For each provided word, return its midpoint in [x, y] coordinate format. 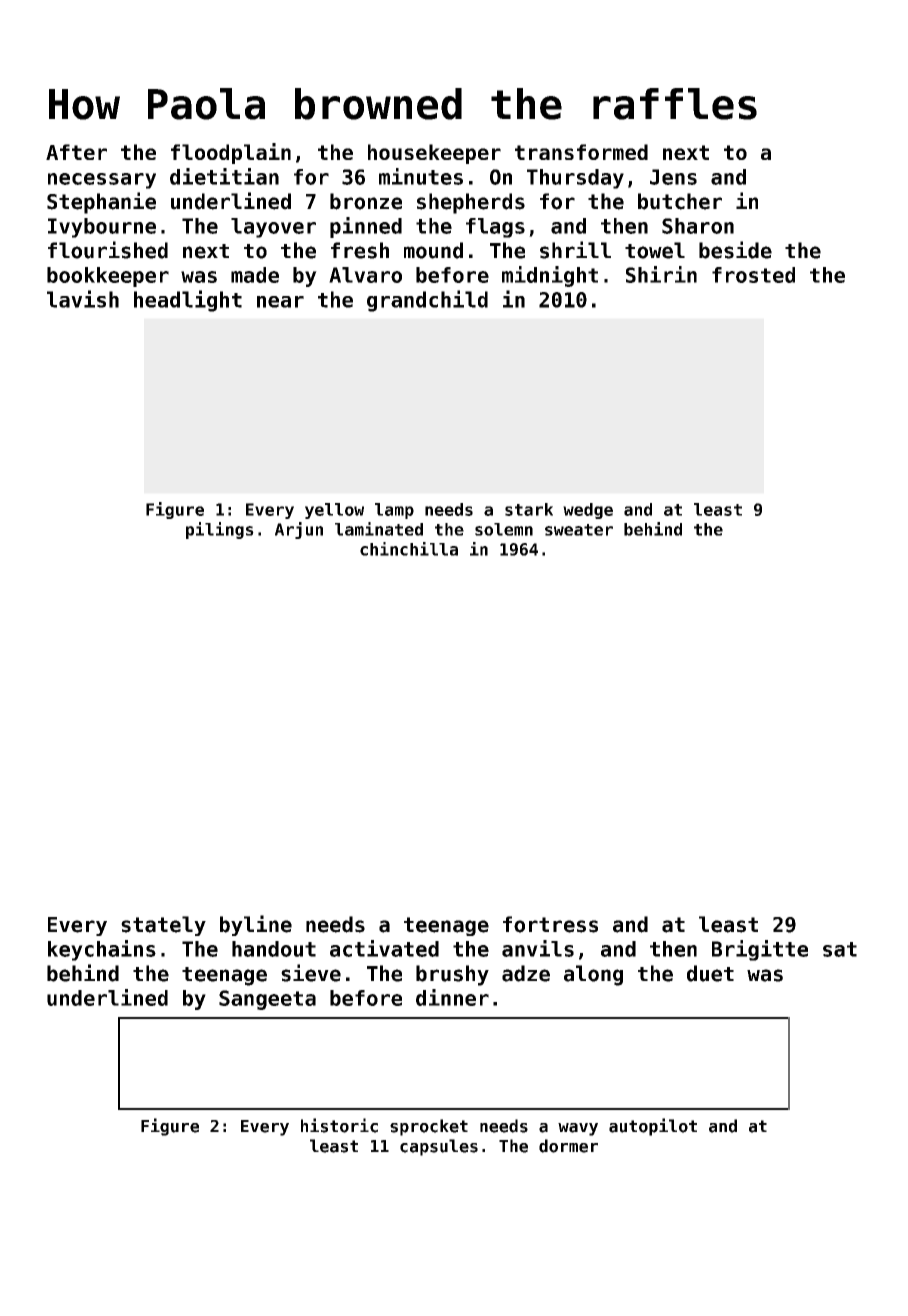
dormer [568, 1146]
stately [163, 926]
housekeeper [434, 154]
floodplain [231, 153]
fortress [550, 924]
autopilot [653, 1127]
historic [339, 1125]
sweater [579, 530]
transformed [581, 152]
